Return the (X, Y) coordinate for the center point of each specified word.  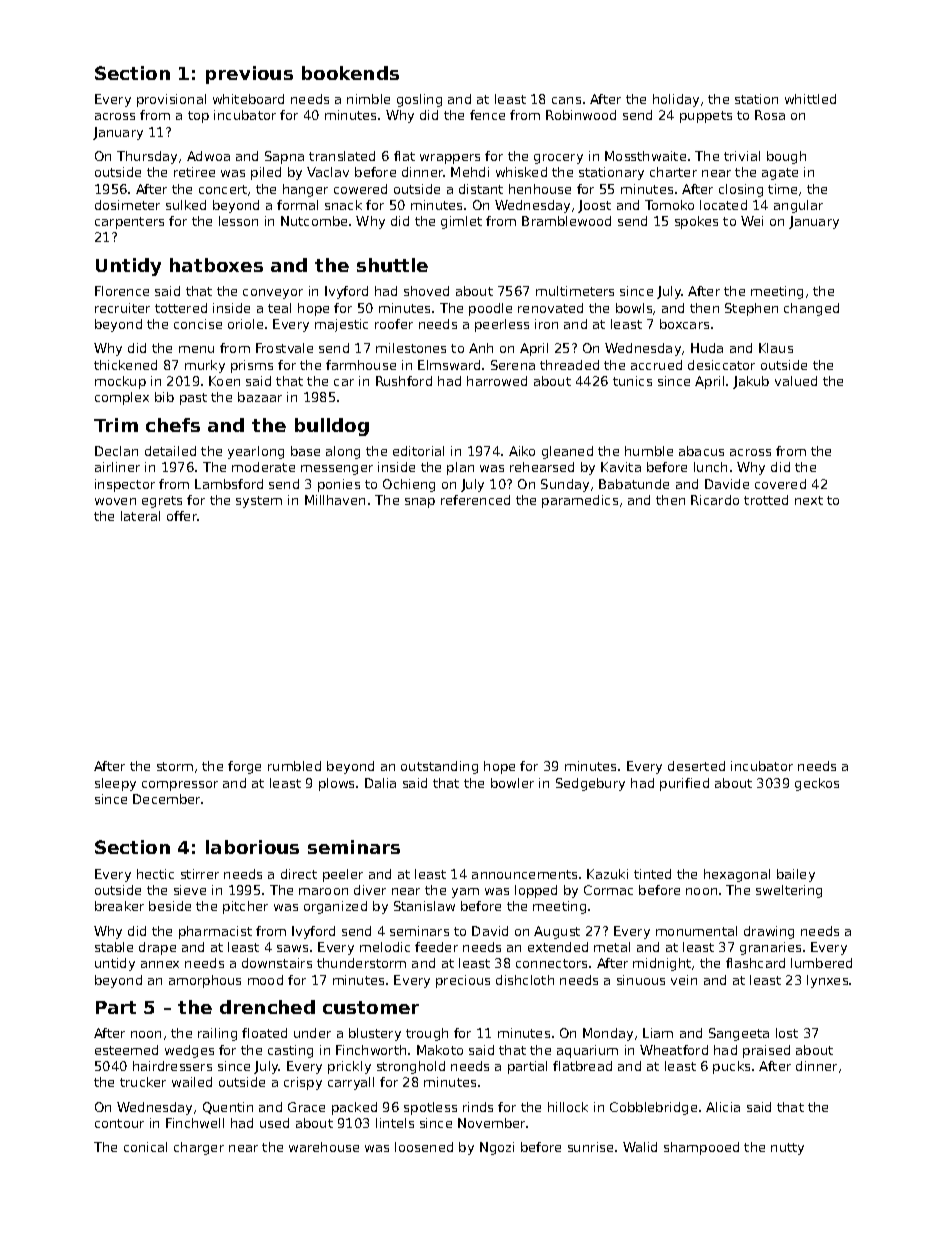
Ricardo (715, 500)
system (259, 502)
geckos (817, 784)
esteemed (126, 1050)
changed (811, 309)
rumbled (294, 766)
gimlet (461, 222)
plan (460, 468)
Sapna (284, 157)
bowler (512, 783)
